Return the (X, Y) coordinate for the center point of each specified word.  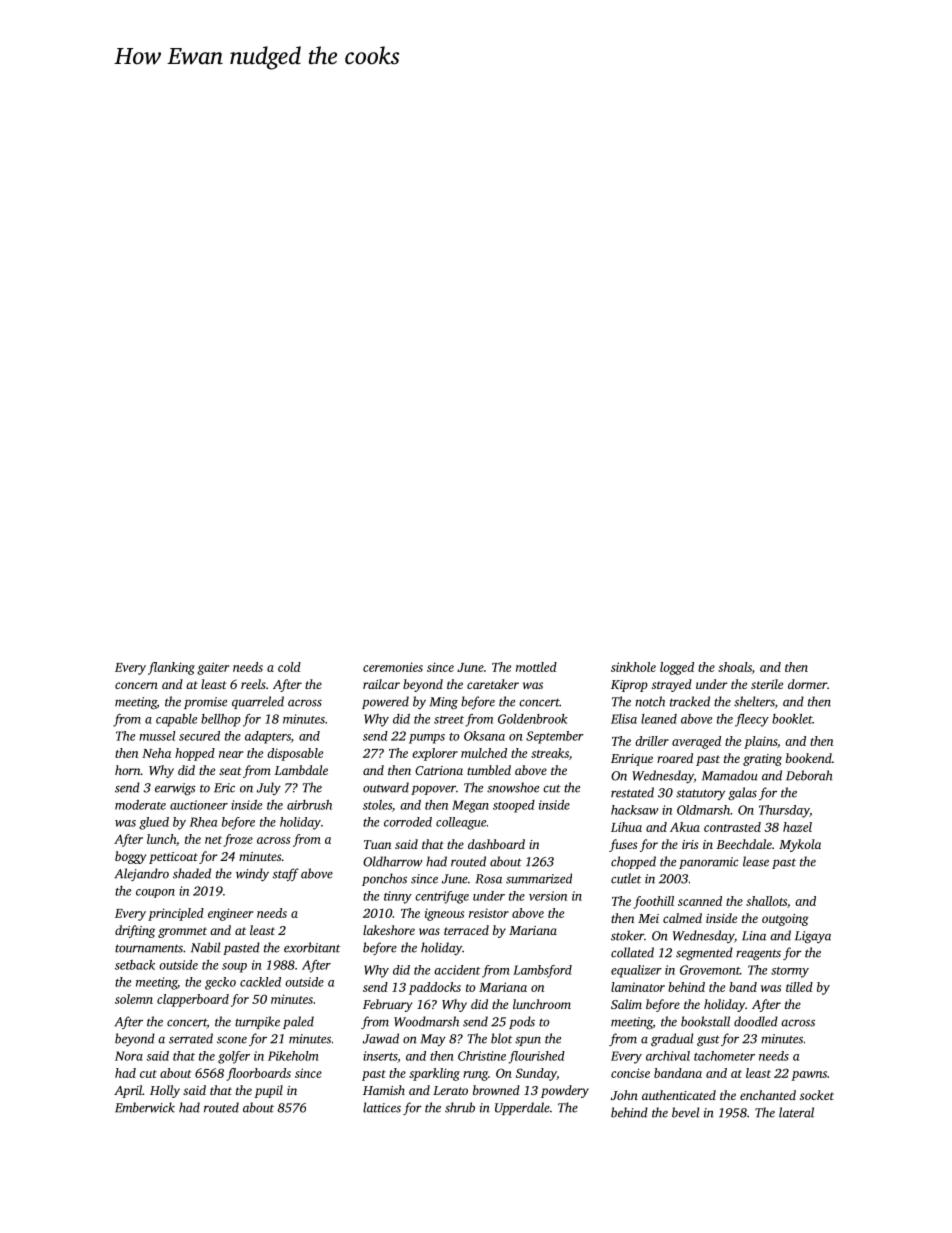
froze (238, 840)
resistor (489, 913)
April (128, 1091)
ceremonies (393, 667)
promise (205, 703)
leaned (659, 719)
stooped (514, 806)
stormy (790, 972)
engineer (230, 914)
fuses (623, 845)
